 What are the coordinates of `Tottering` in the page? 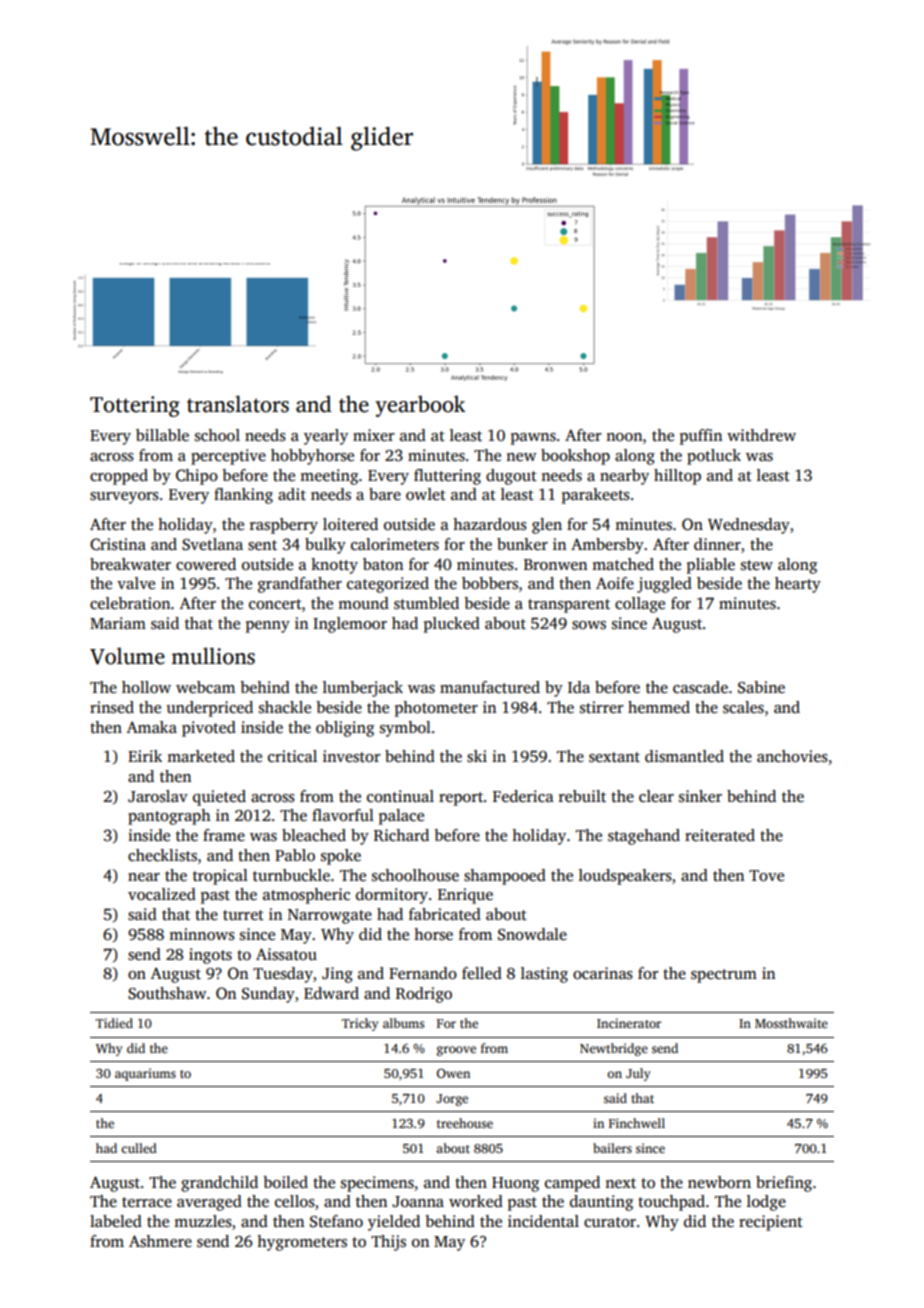 It's located at (135, 406).
